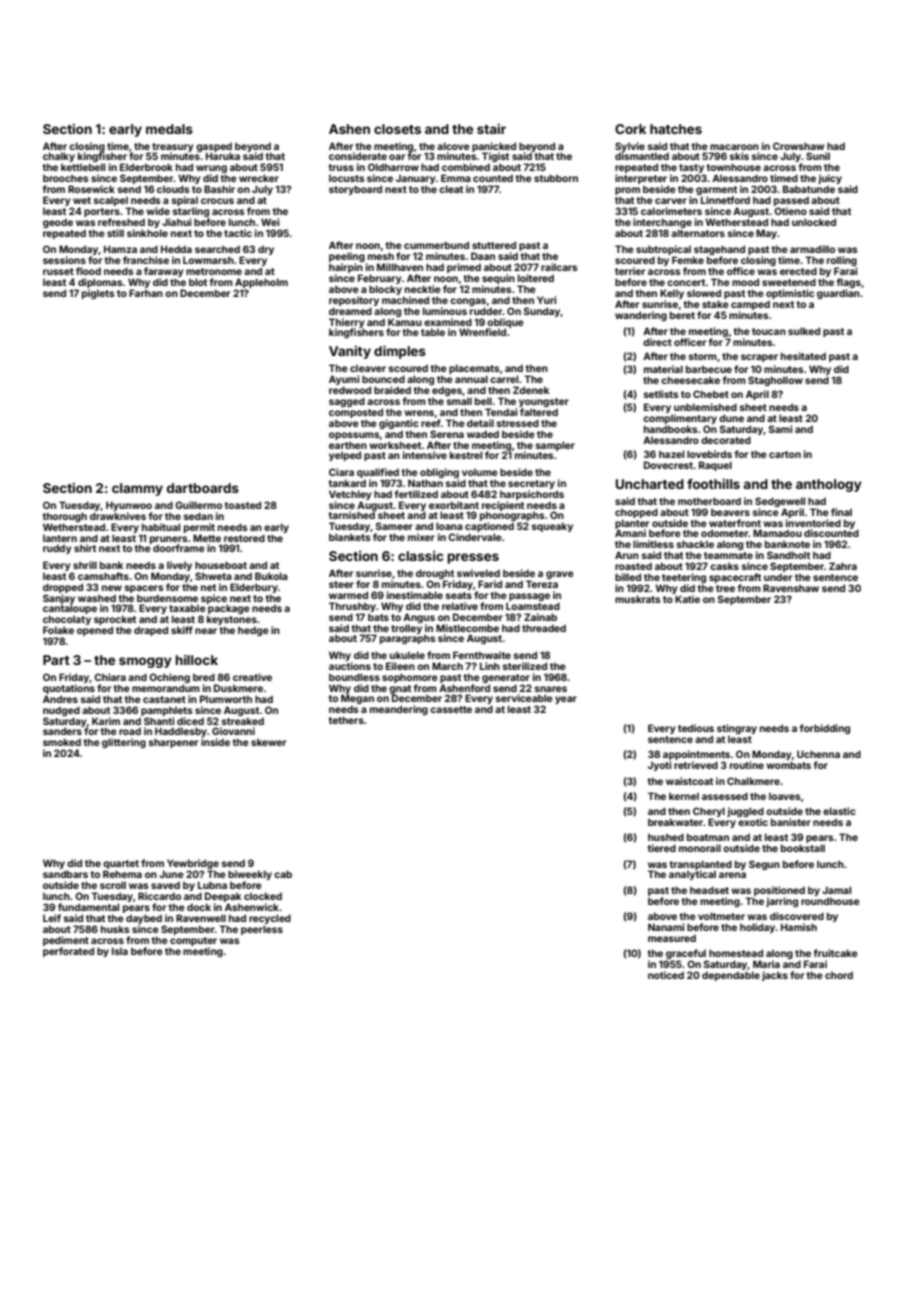 The height and width of the document is (1316, 908). What do you see at coordinates (98, 294) in the document?
I see `piglets` at bounding box center [98, 294].
